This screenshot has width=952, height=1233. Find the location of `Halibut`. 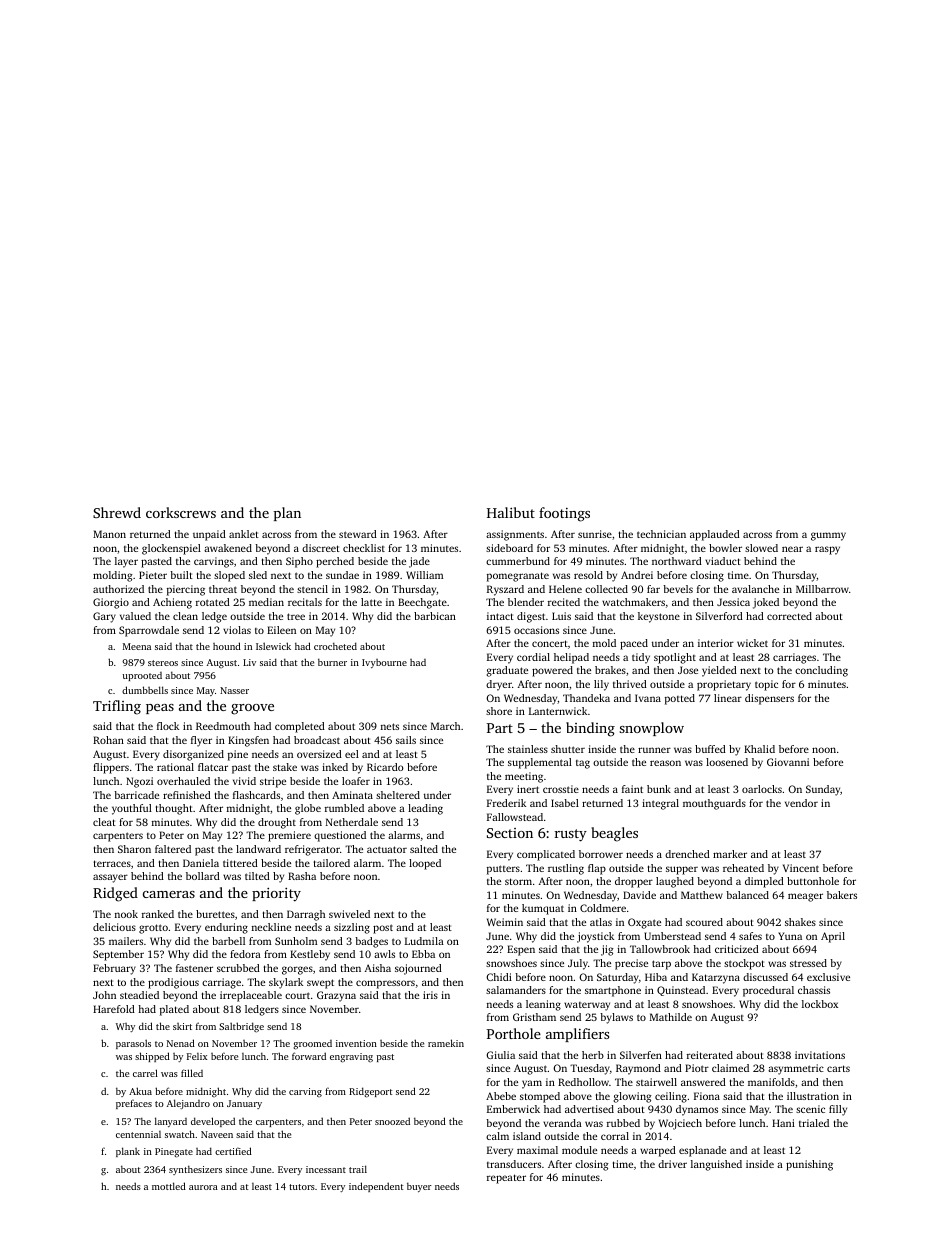

Halibut is located at coordinates (511, 512).
